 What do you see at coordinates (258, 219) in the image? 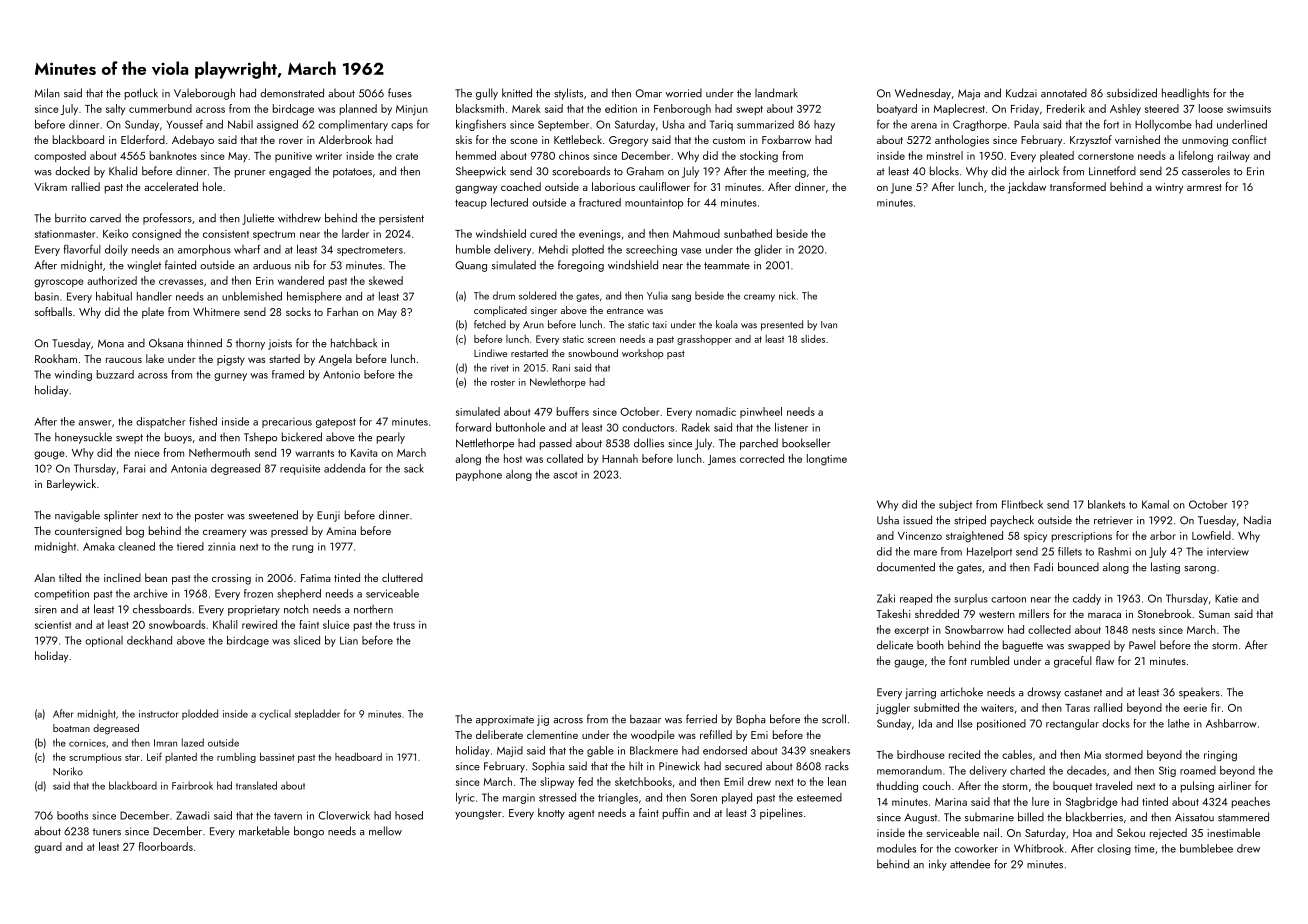
I see `Juliette` at bounding box center [258, 219].
